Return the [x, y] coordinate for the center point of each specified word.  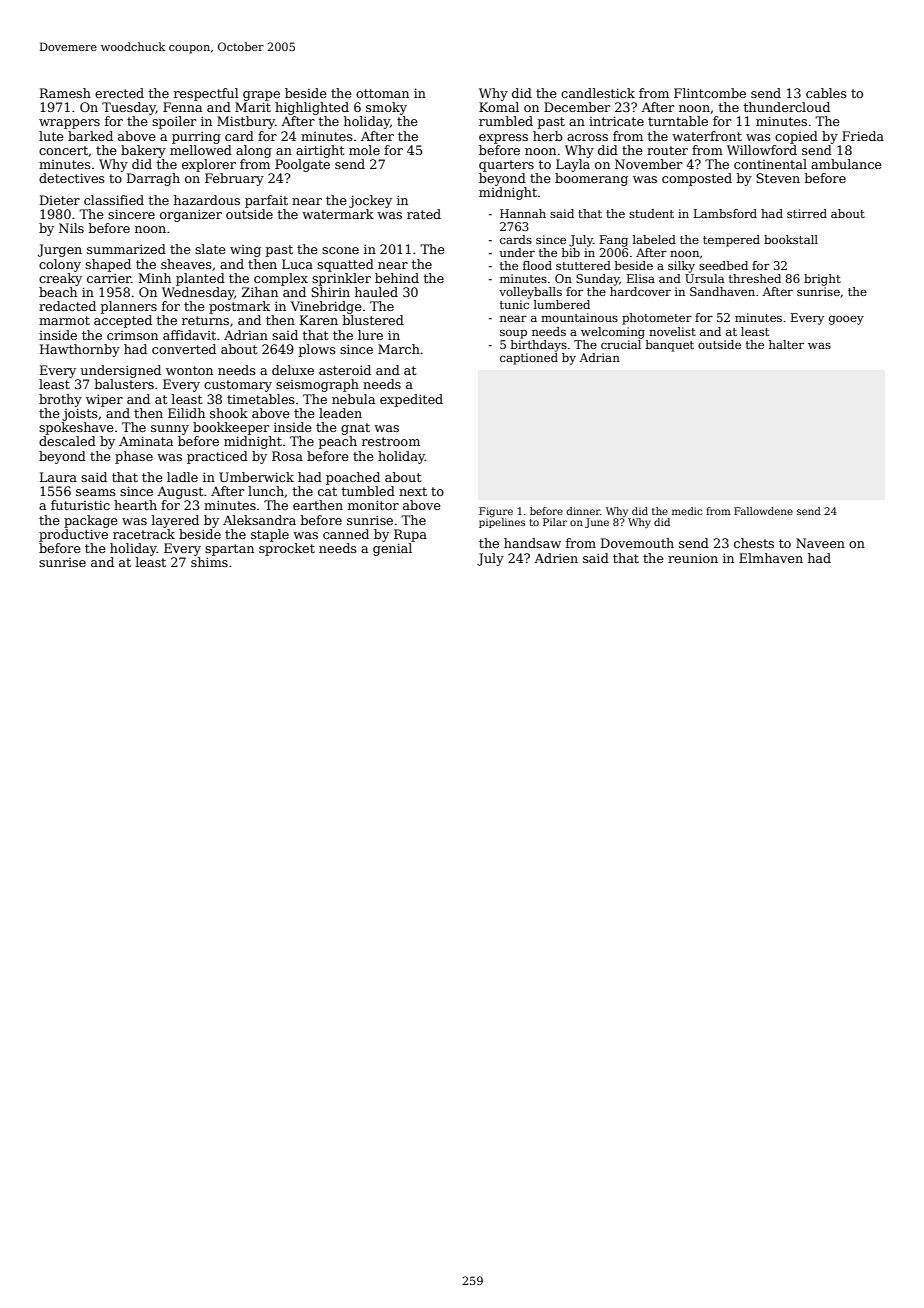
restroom [391, 441]
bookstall [791, 239]
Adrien [556, 558]
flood [537, 265]
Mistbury [246, 122]
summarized [126, 249]
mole [364, 150]
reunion [693, 558]
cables [826, 93]
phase [134, 457]
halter [786, 344]
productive [73, 535]
